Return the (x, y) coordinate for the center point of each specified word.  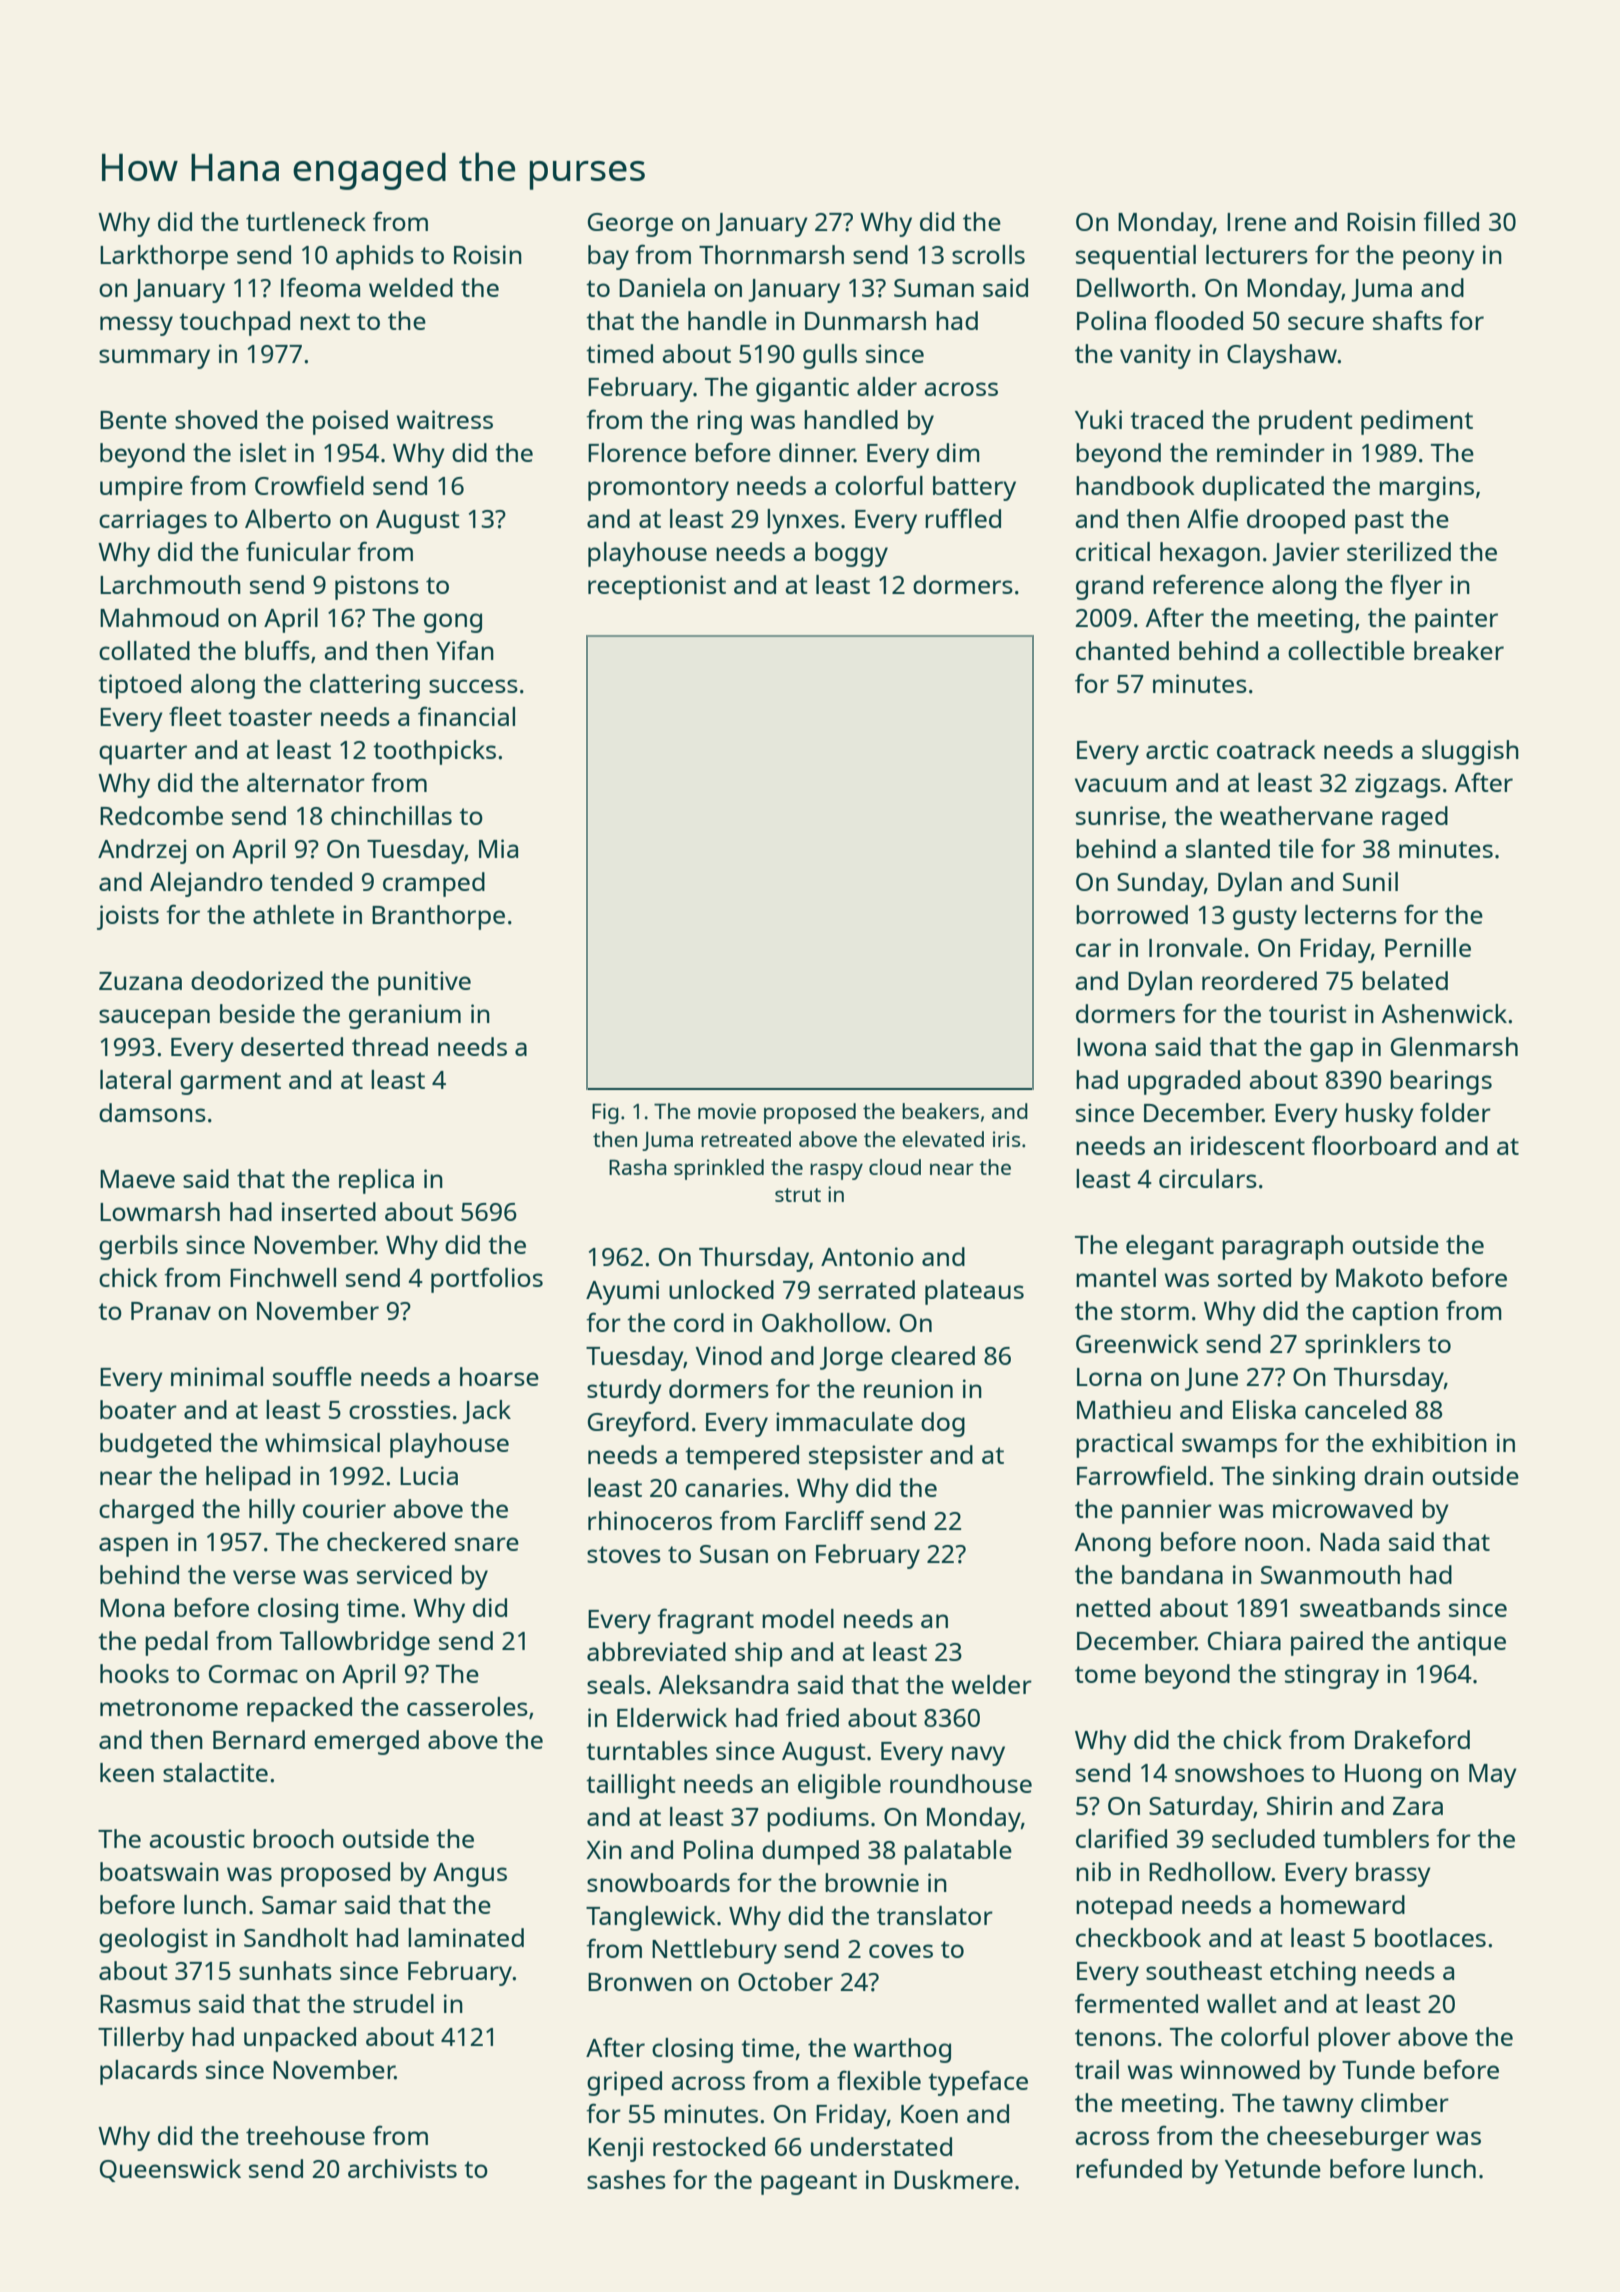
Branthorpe (438, 917)
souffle (312, 1376)
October (785, 1981)
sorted (1254, 1277)
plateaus (974, 1292)
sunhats (285, 1970)
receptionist (657, 587)
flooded (1198, 320)
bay (608, 257)
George (630, 225)
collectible (1346, 650)
